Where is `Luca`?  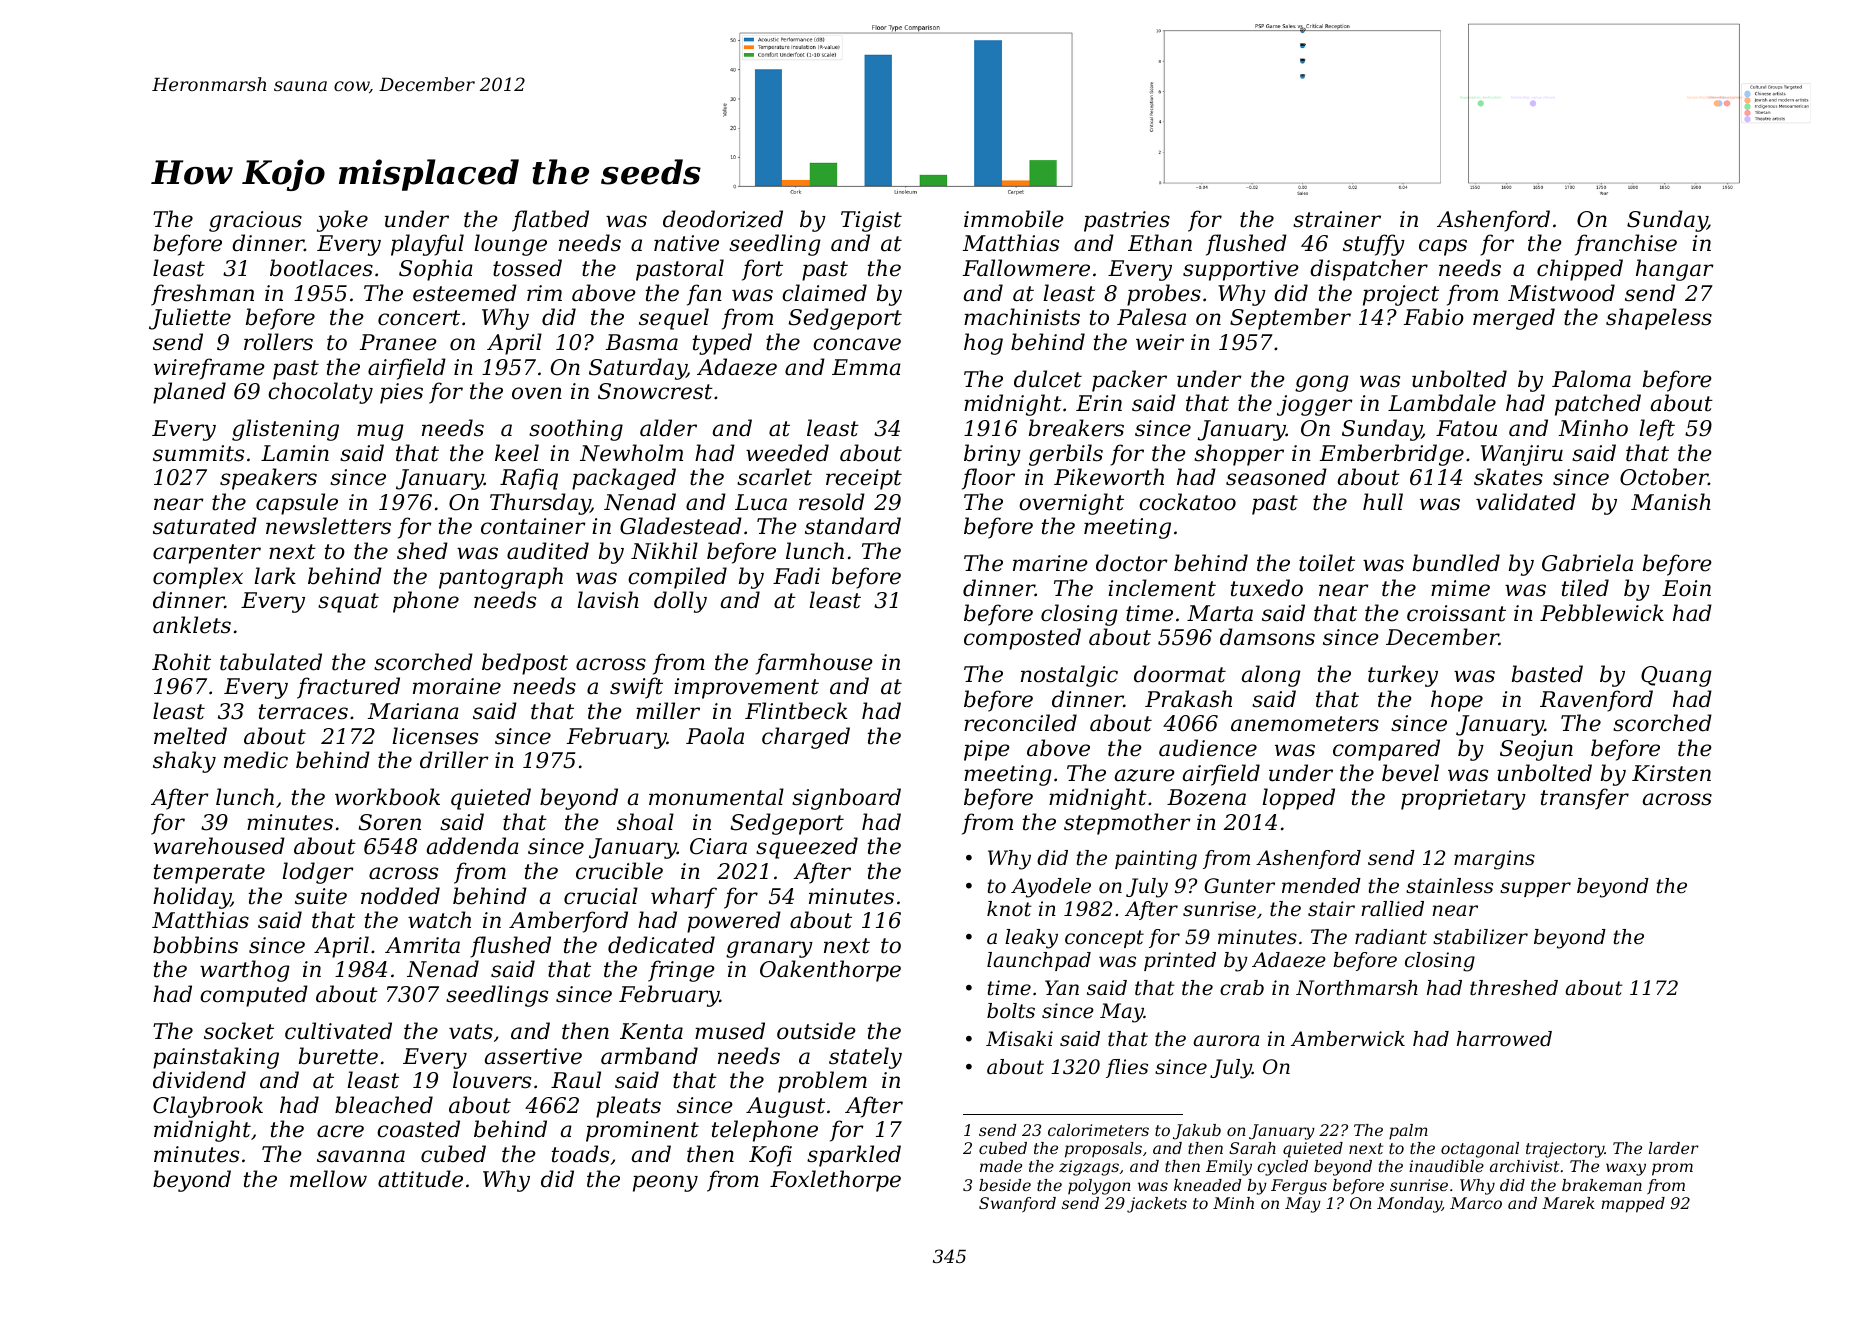 Luca is located at coordinates (761, 502).
